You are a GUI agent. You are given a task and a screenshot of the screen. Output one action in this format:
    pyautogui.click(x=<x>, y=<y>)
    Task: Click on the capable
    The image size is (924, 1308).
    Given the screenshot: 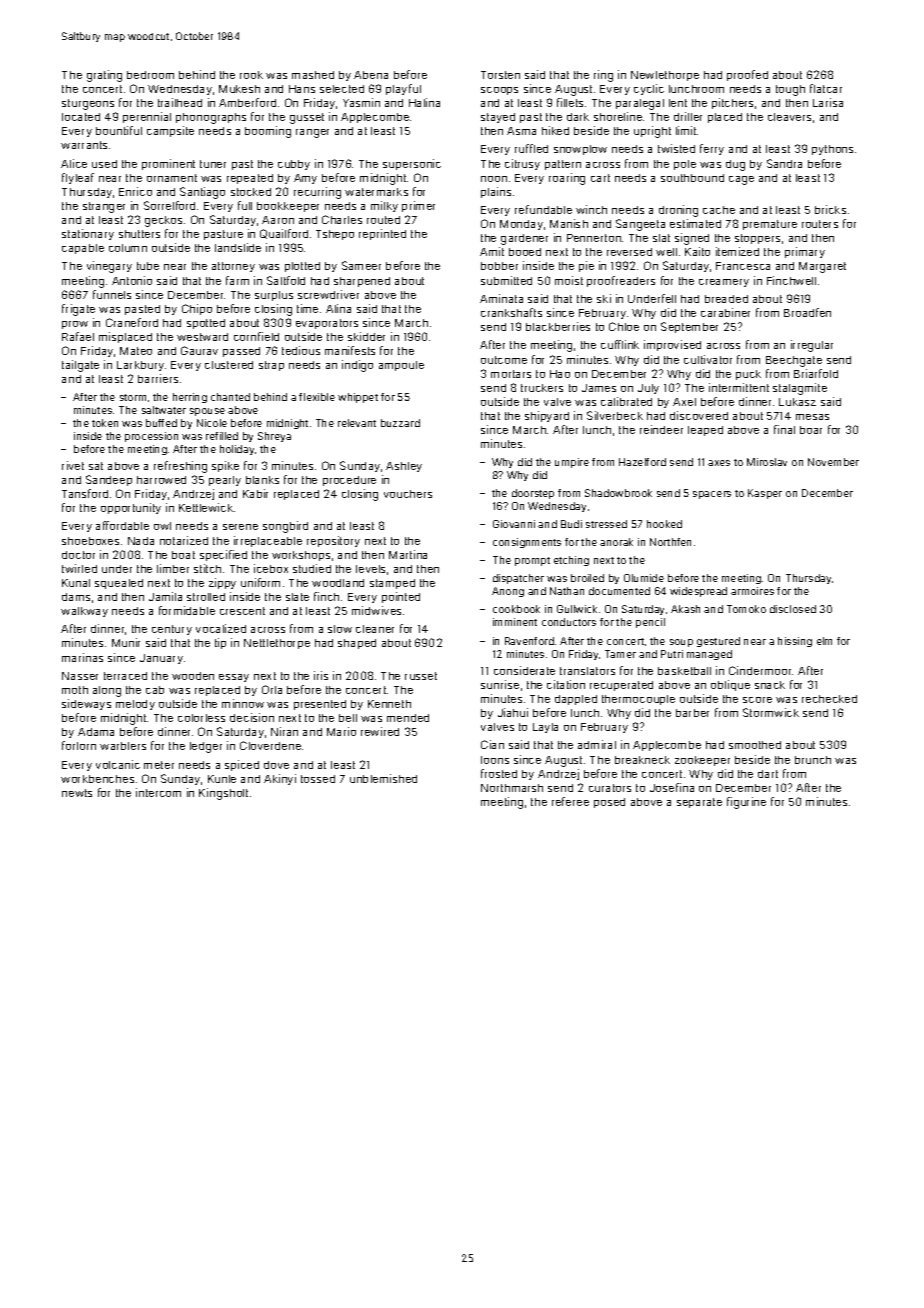 What is the action you would take?
    pyautogui.click(x=83, y=249)
